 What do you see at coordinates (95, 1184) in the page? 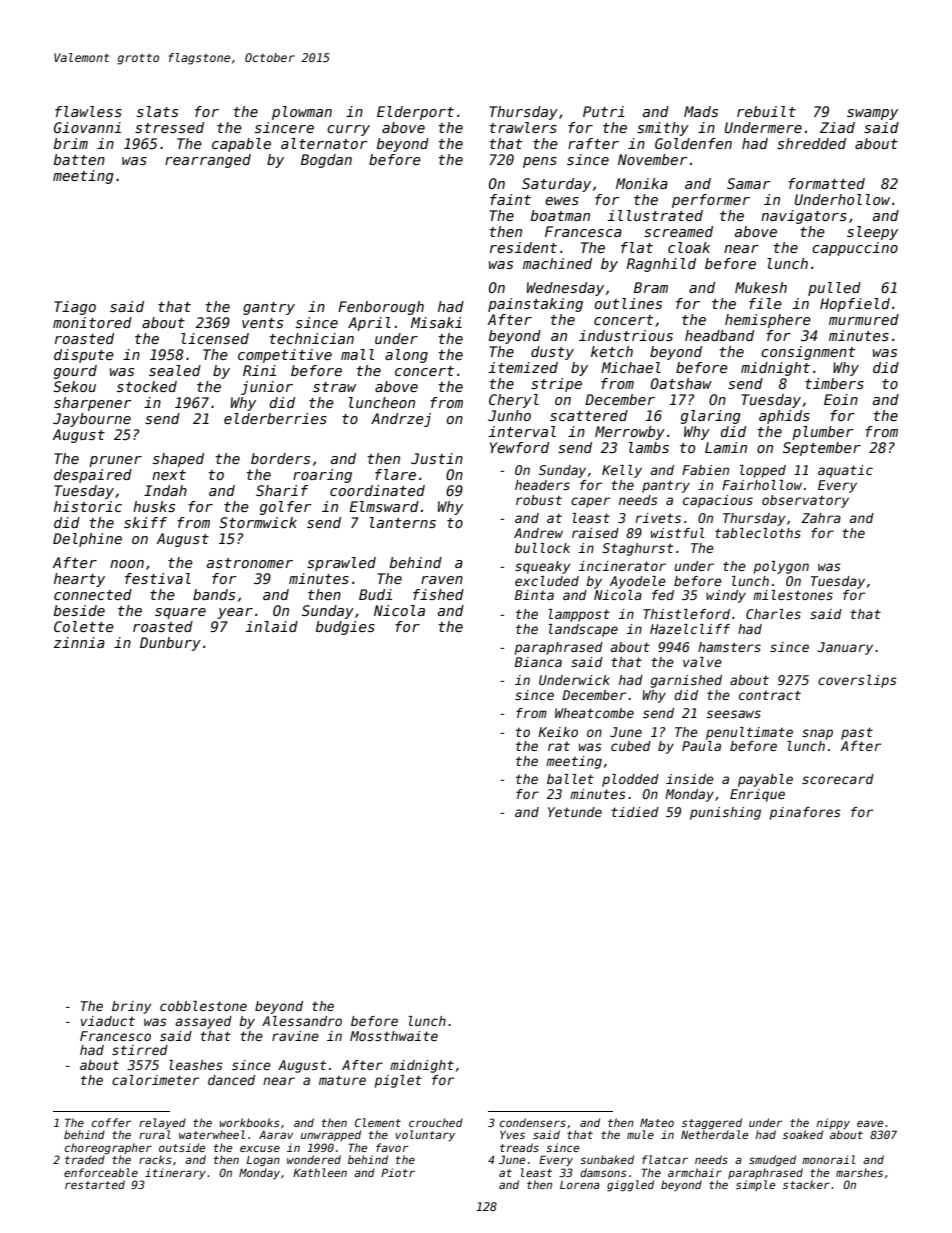
I see `restarted` at bounding box center [95, 1184].
